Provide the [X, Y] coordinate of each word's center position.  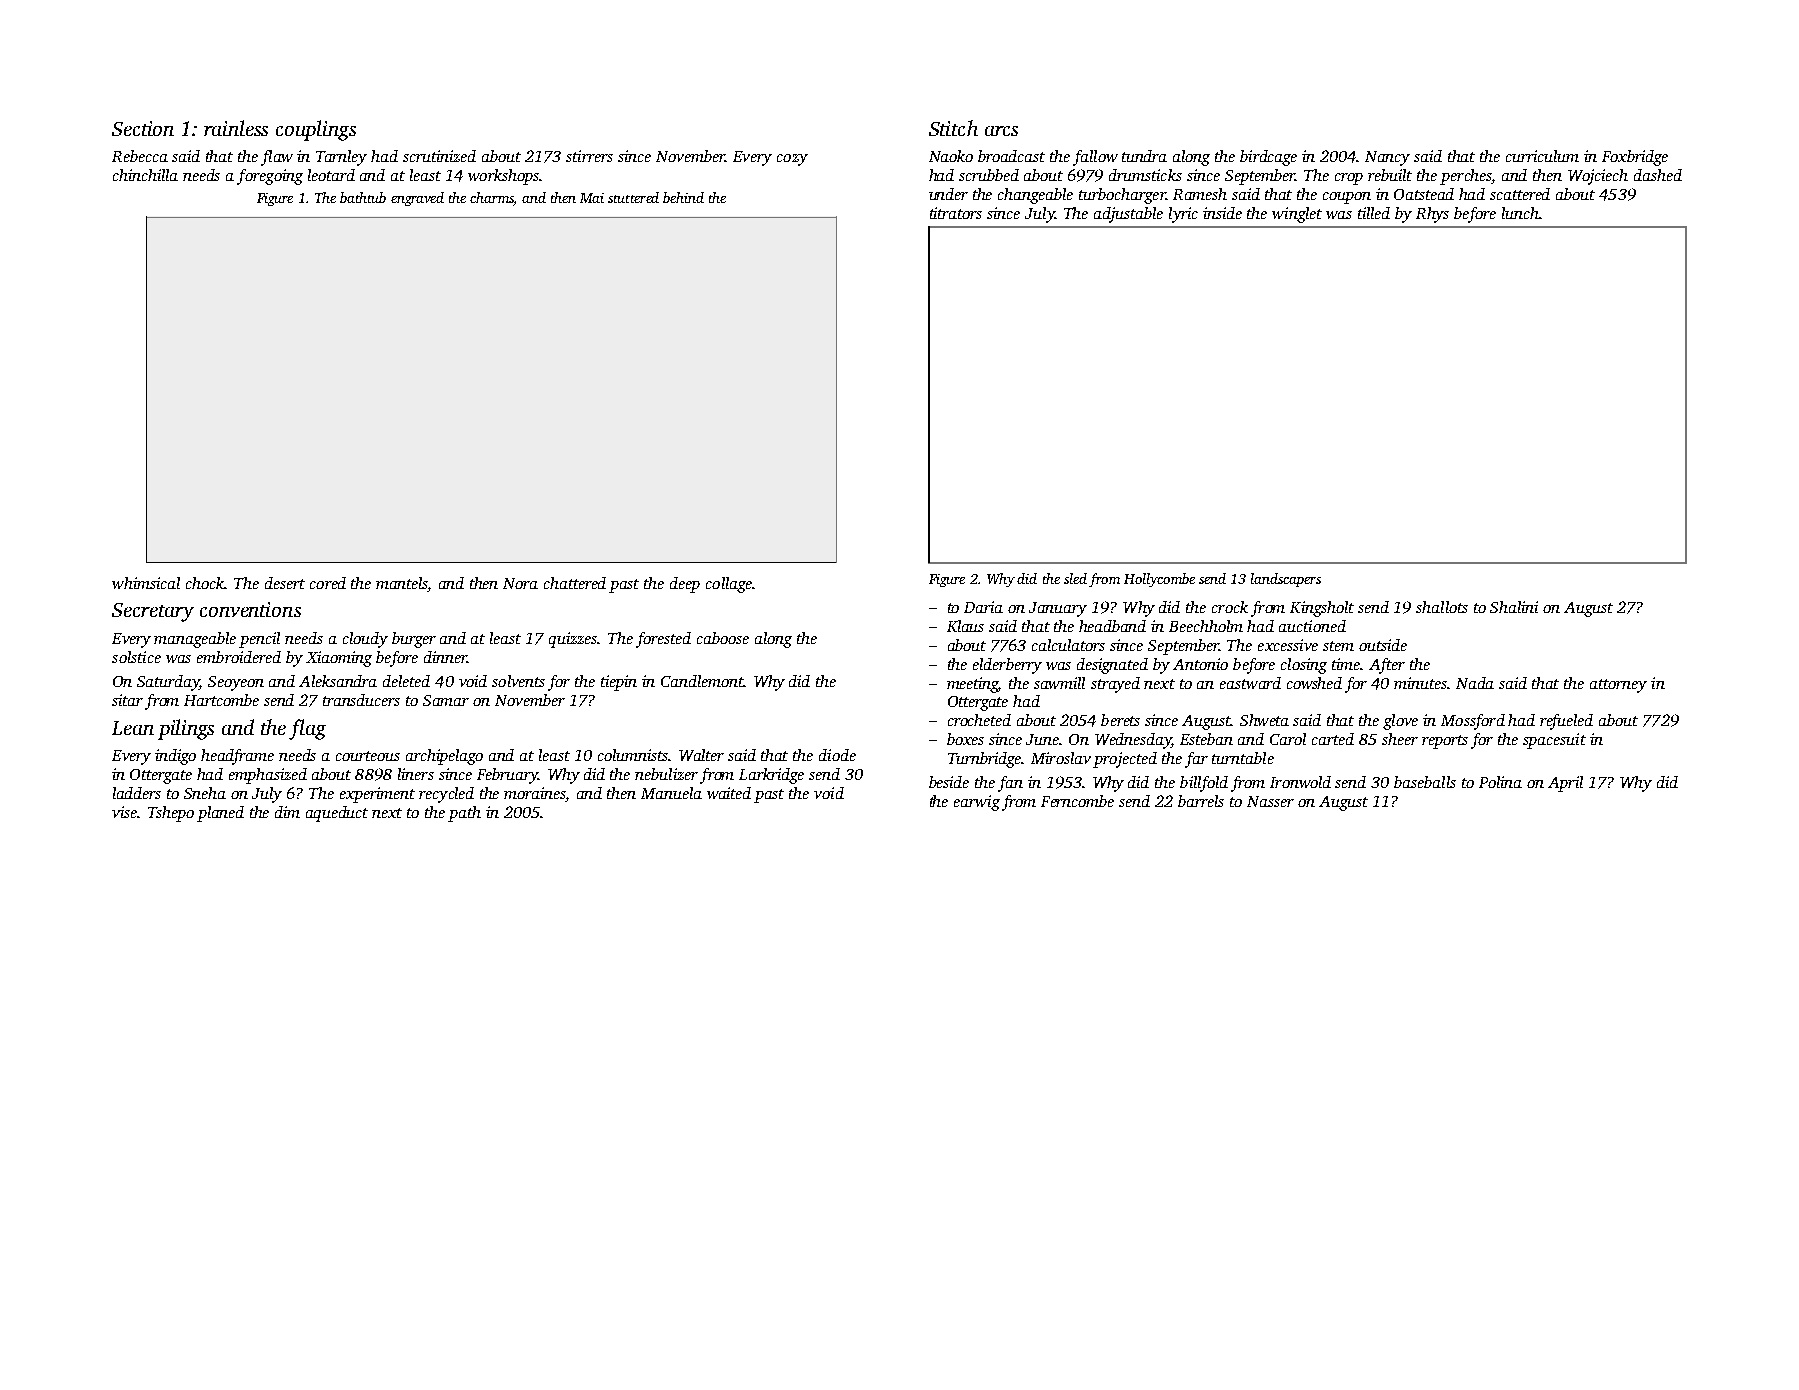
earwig [977, 803]
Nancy [1387, 158]
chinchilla [145, 175]
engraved [417, 199]
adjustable [1128, 215]
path [464, 814]
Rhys [1432, 215]
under [948, 194]
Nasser [1270, 801]
